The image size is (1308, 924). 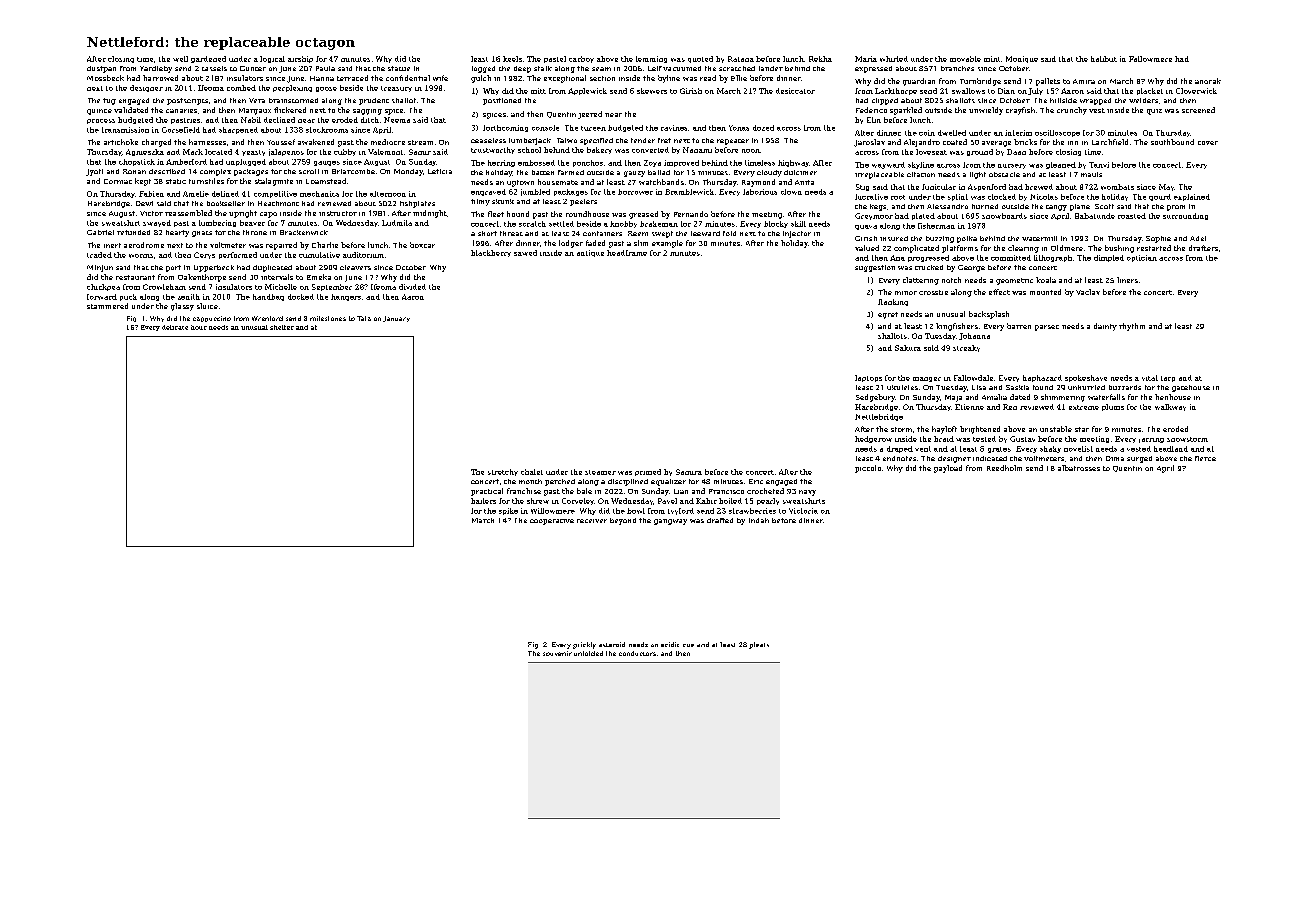 What do you see at coordinates (944, 430) in the screenshot?
I see `hayloft` at bounding box center [944, 430].
